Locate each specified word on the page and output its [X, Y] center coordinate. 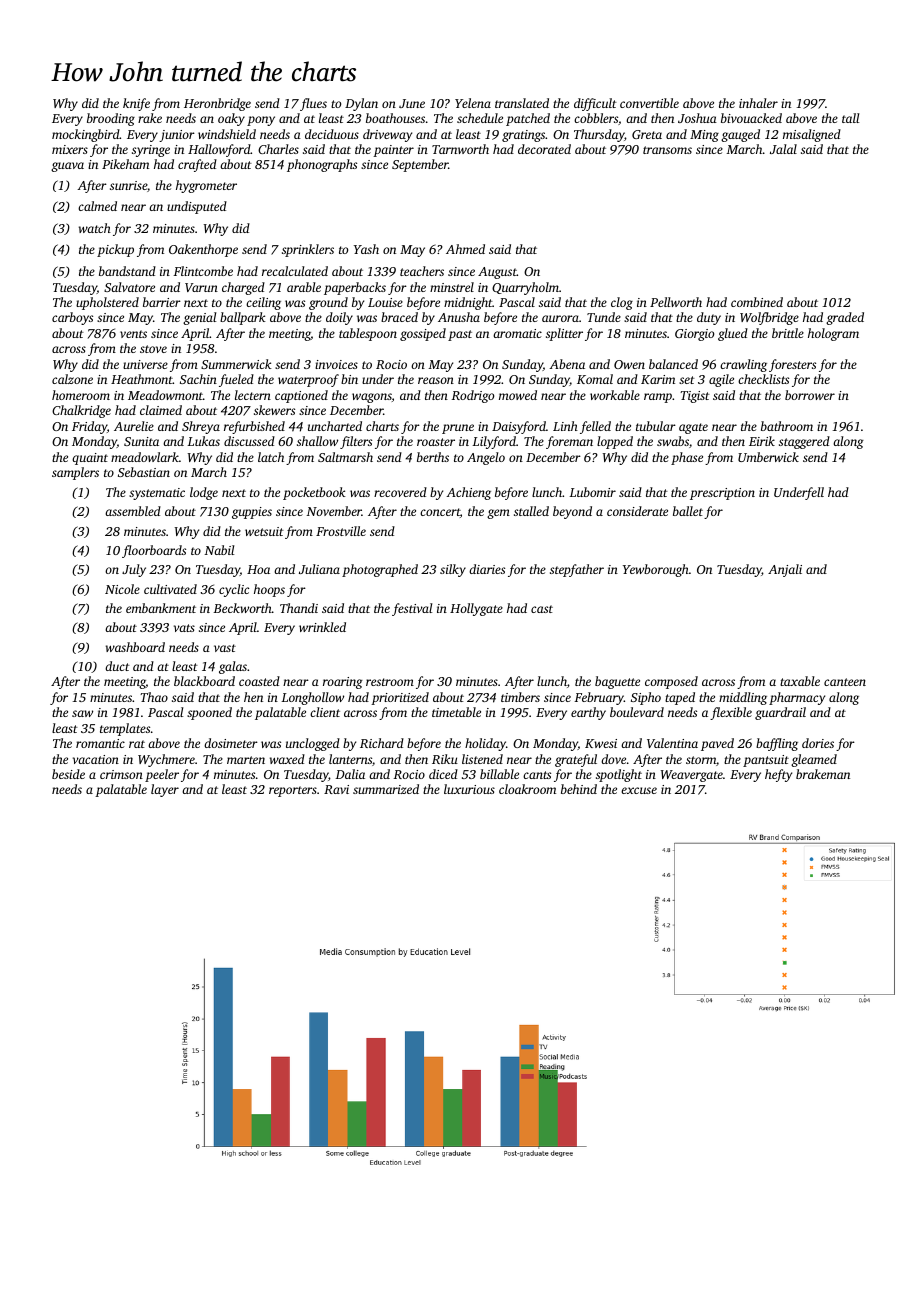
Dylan [361, 104]
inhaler [758, 103]
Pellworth [676, 302]
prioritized [400, 698]
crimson [121, 774]
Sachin [198, 379]
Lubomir [592, 492]
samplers [75, 473]
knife [136, 104]
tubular [656, 426]
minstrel [452, 287]
